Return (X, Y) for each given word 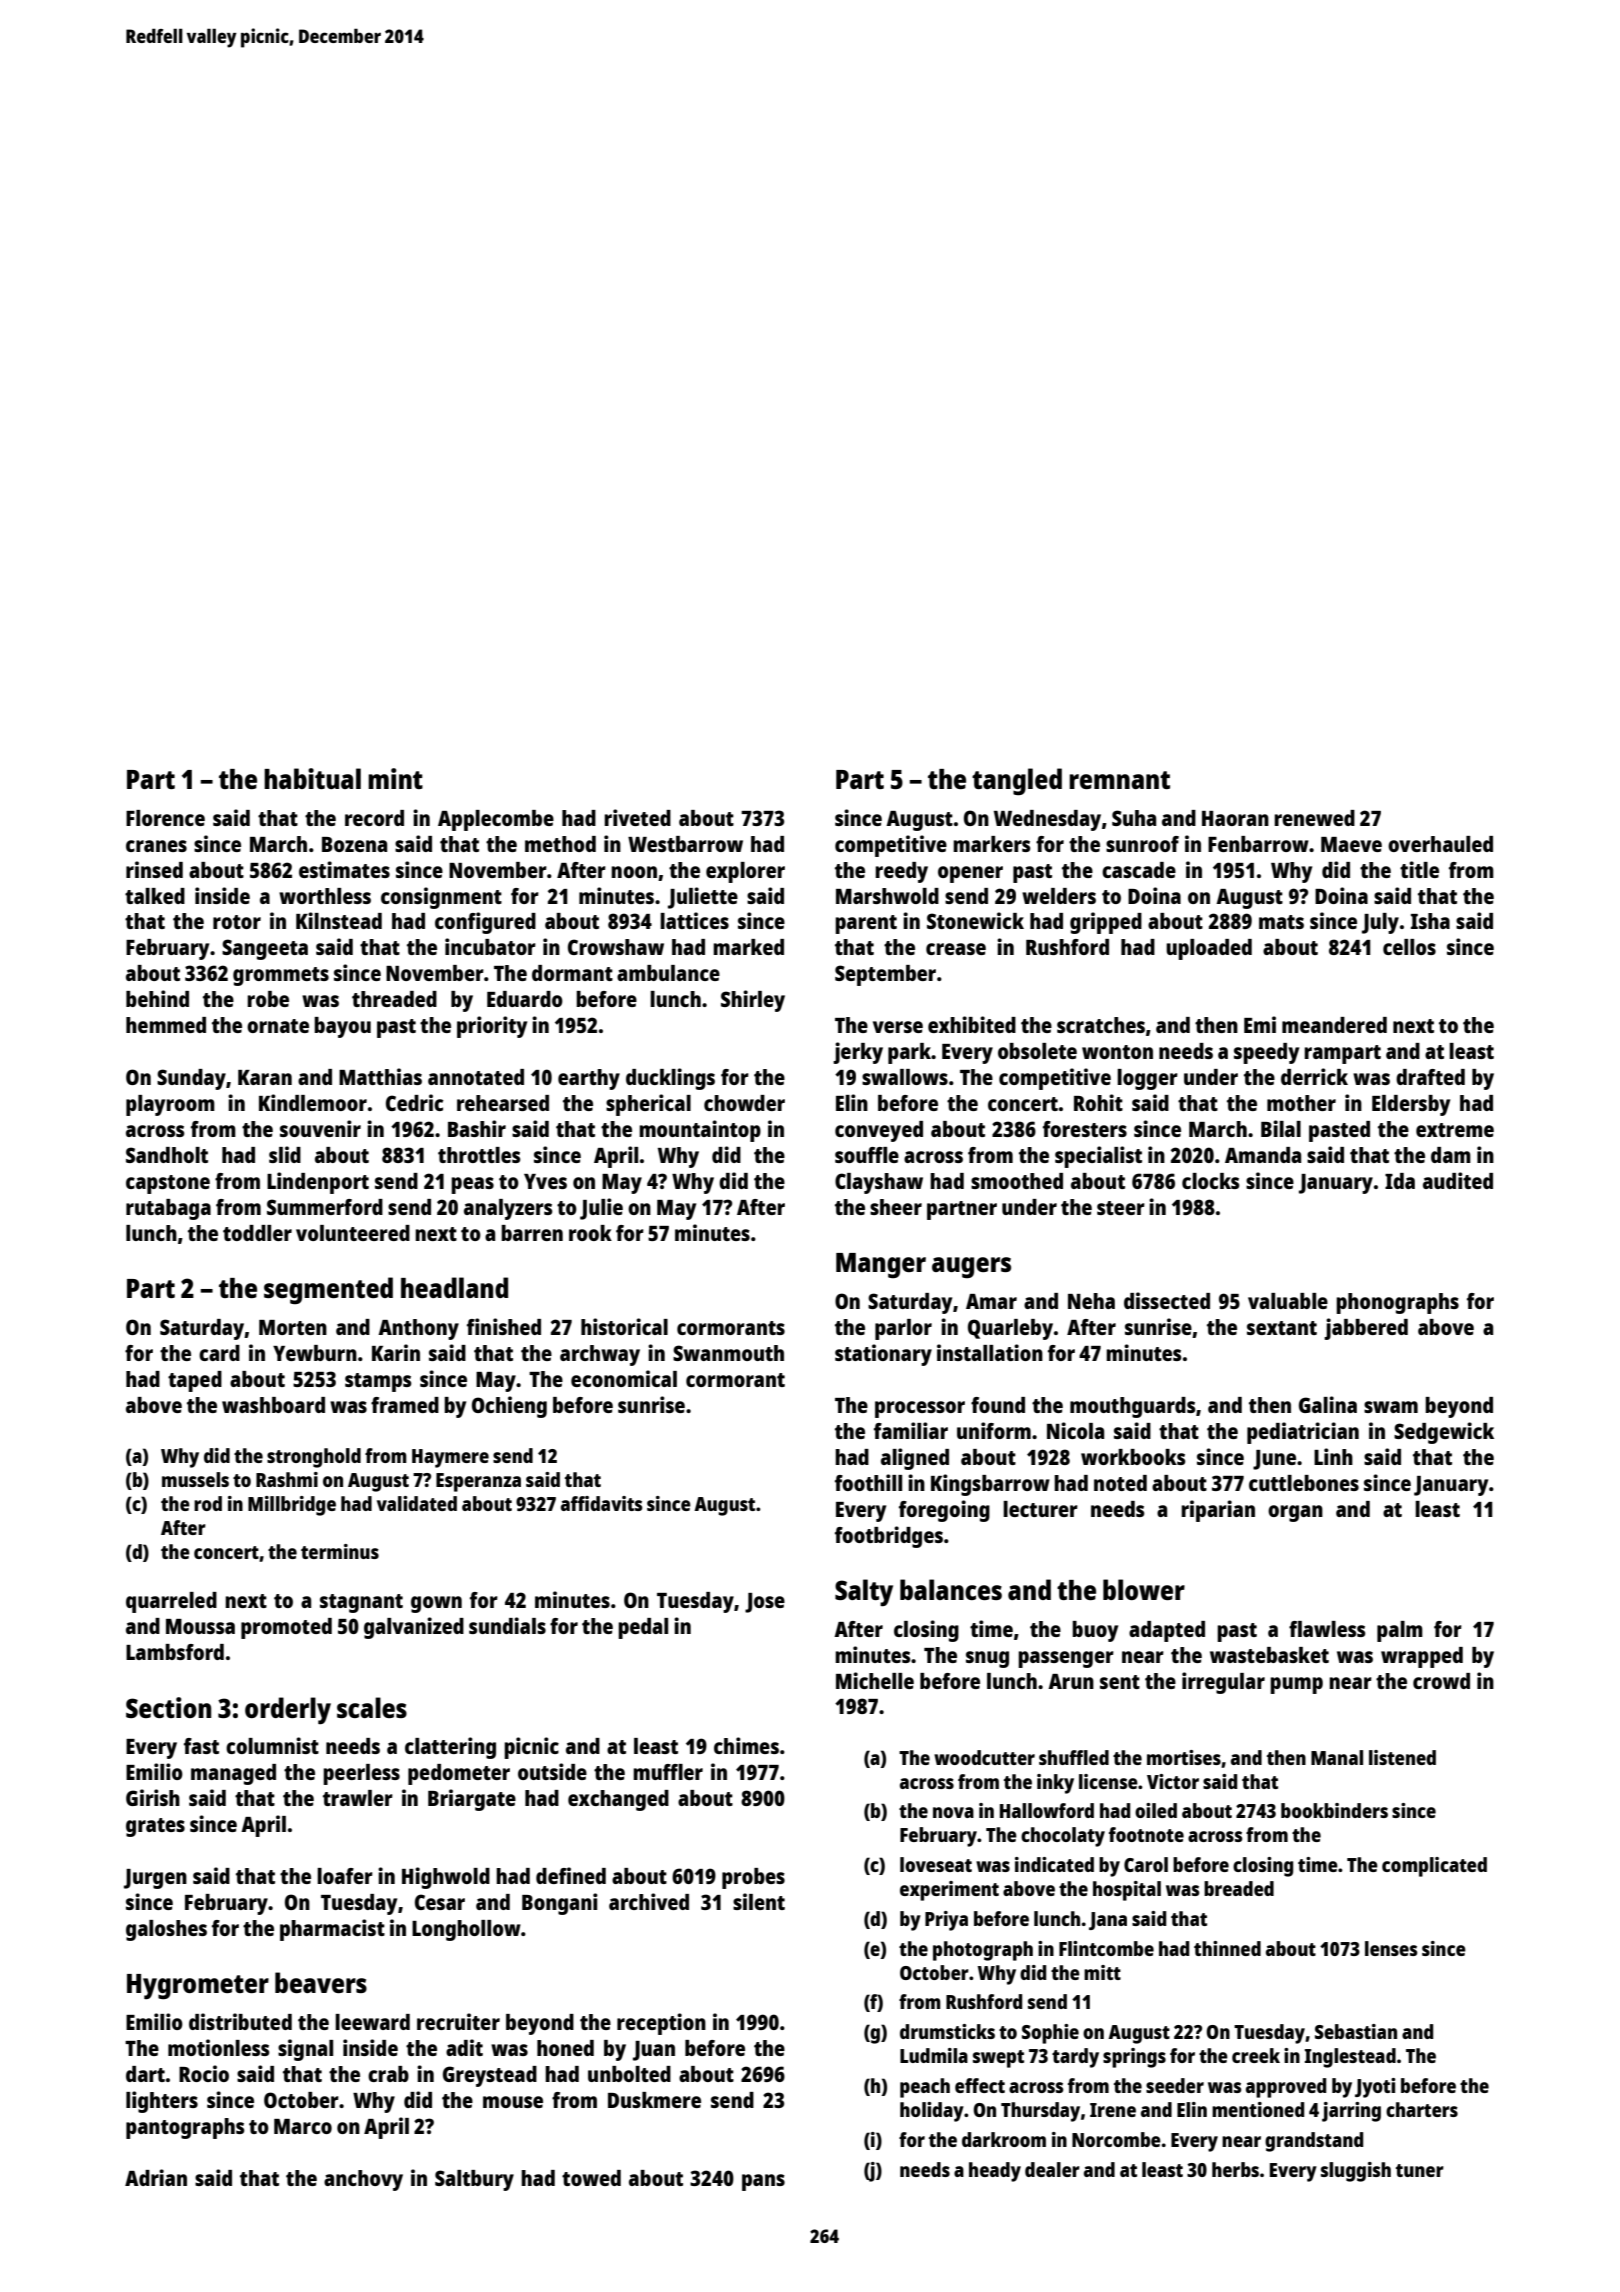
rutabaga (168, 1209)
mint (395, 778)
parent (866, 924)
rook (590, 1233)
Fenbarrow (1258, 844)
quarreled (171, 1602)
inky (1055, 1784)
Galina (1328, 1404)
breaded (1239, 1888)
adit (464, 2047)
